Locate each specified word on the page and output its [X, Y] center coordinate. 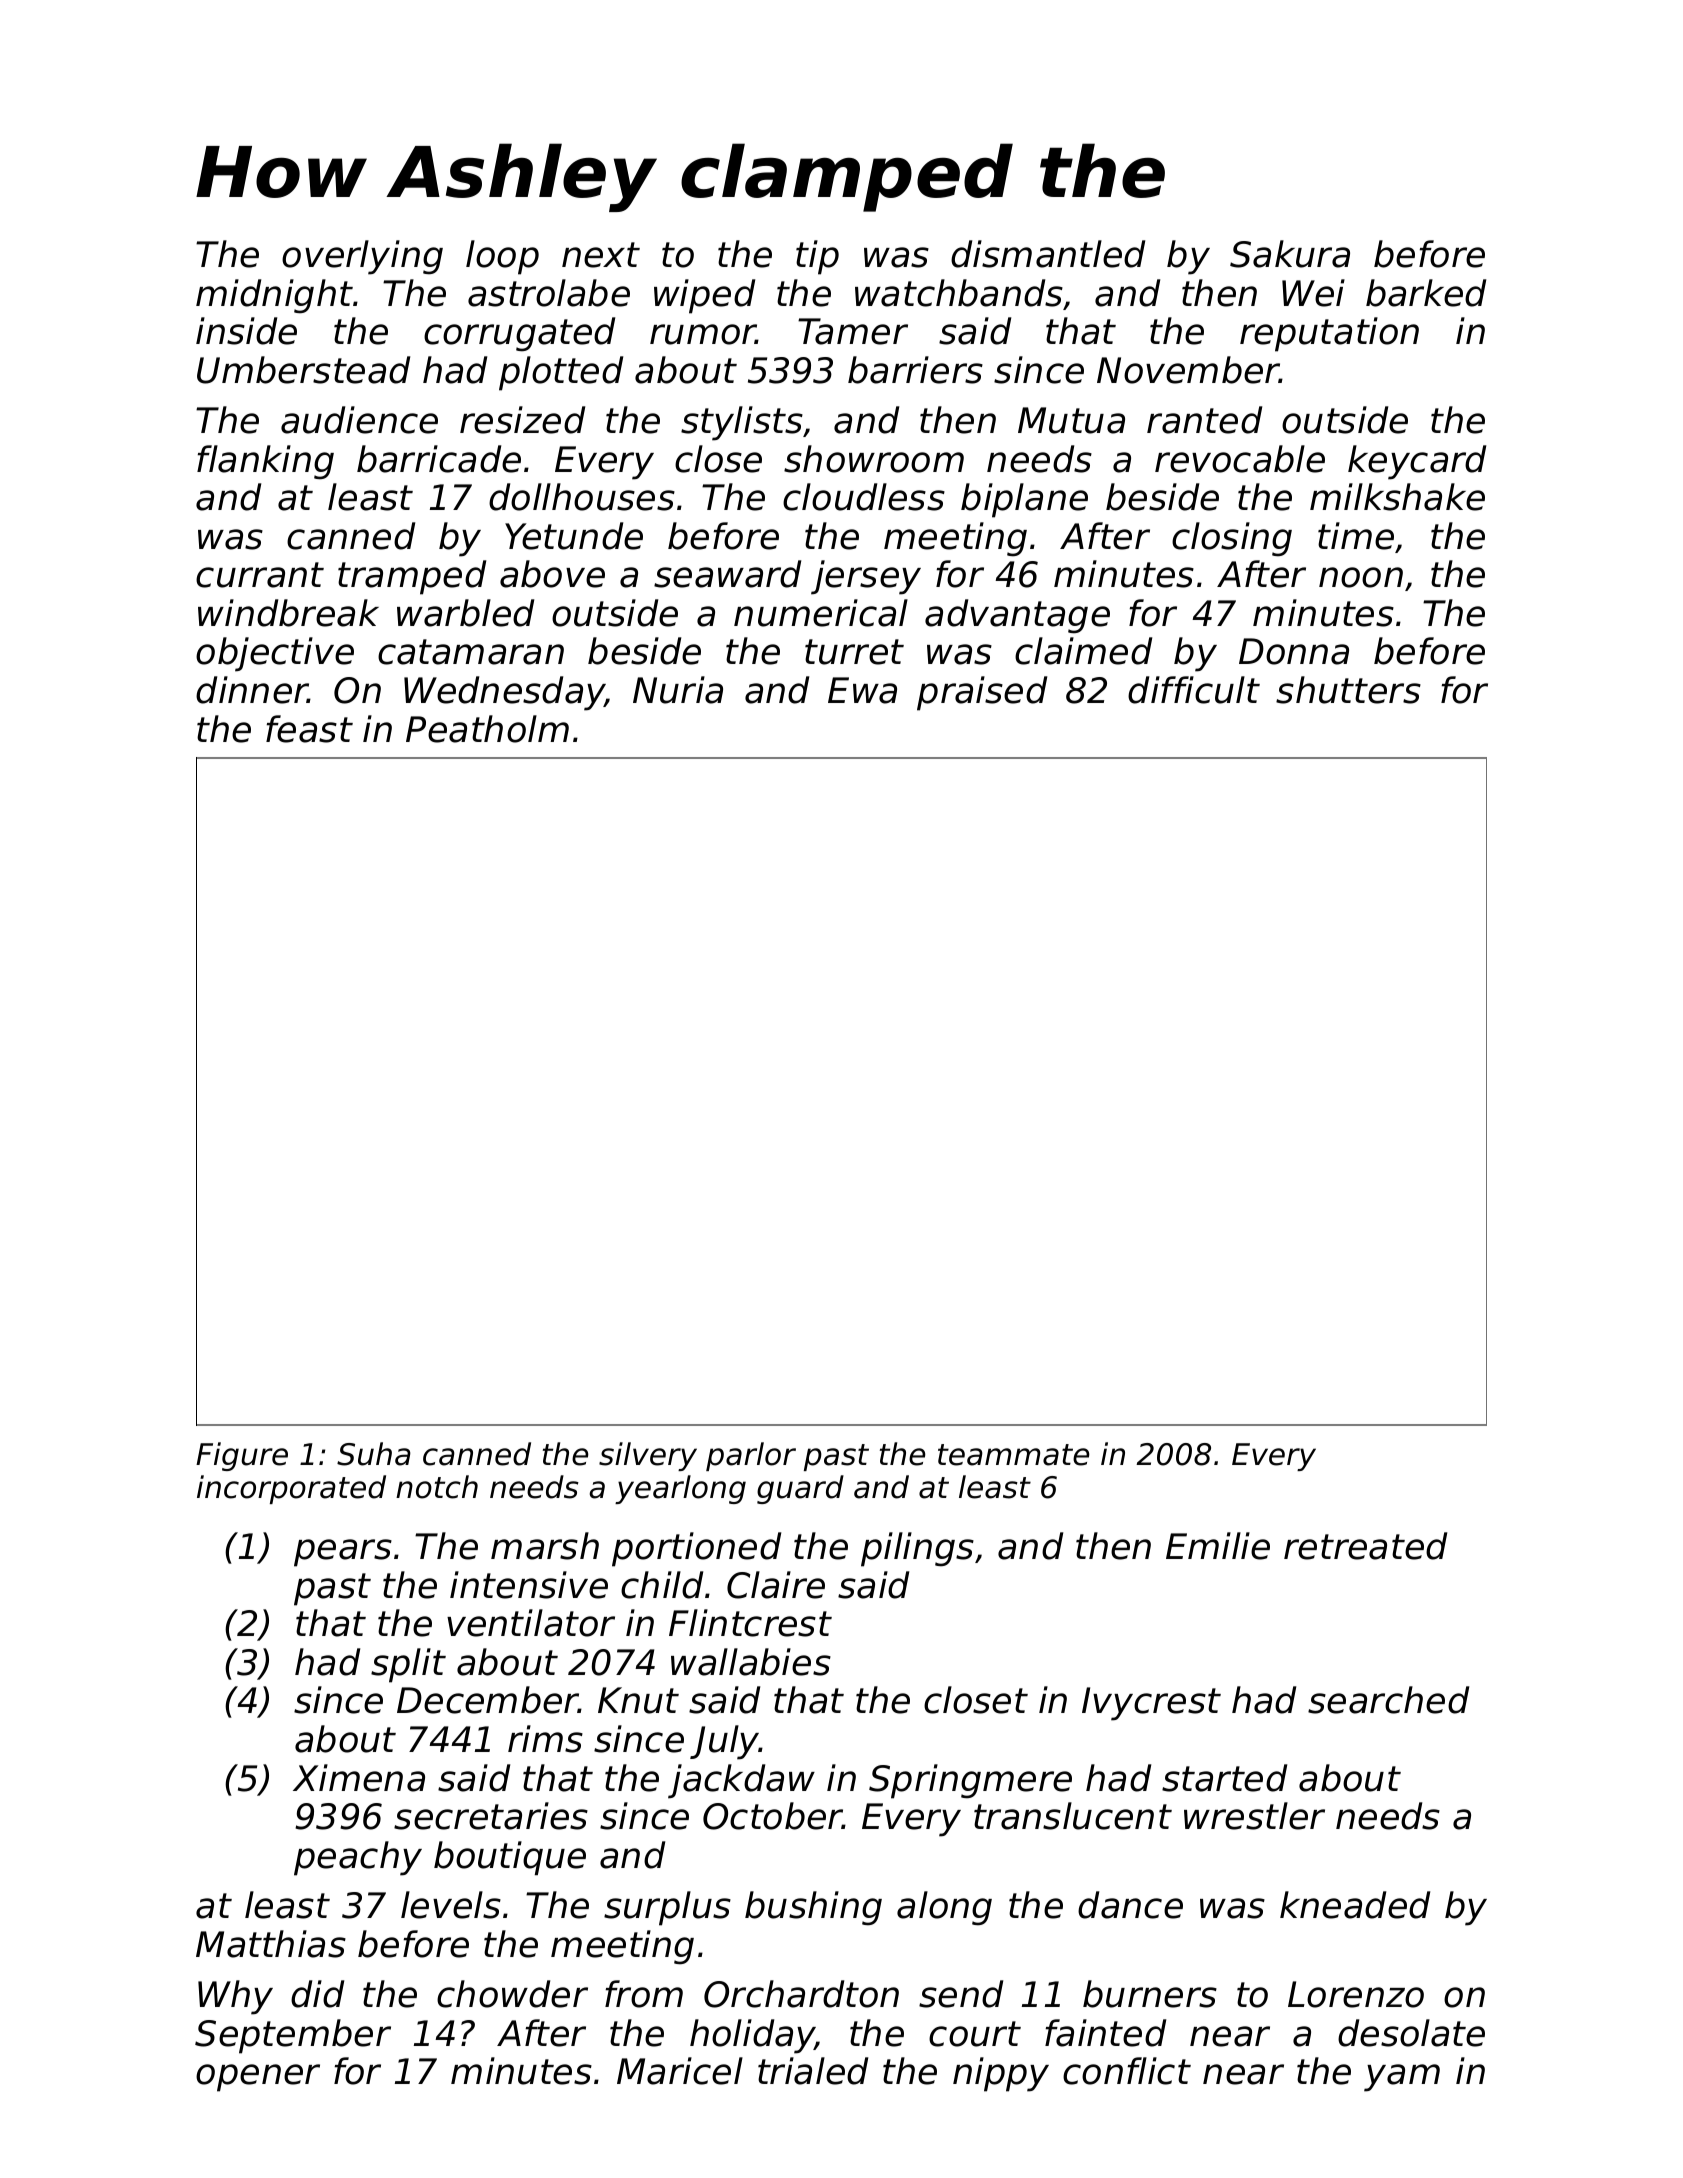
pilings [917, 1549]
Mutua [1071, 420]
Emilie [1218, 1546]
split [408, 1665]
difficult [1194, 690]
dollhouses [582, 497]
